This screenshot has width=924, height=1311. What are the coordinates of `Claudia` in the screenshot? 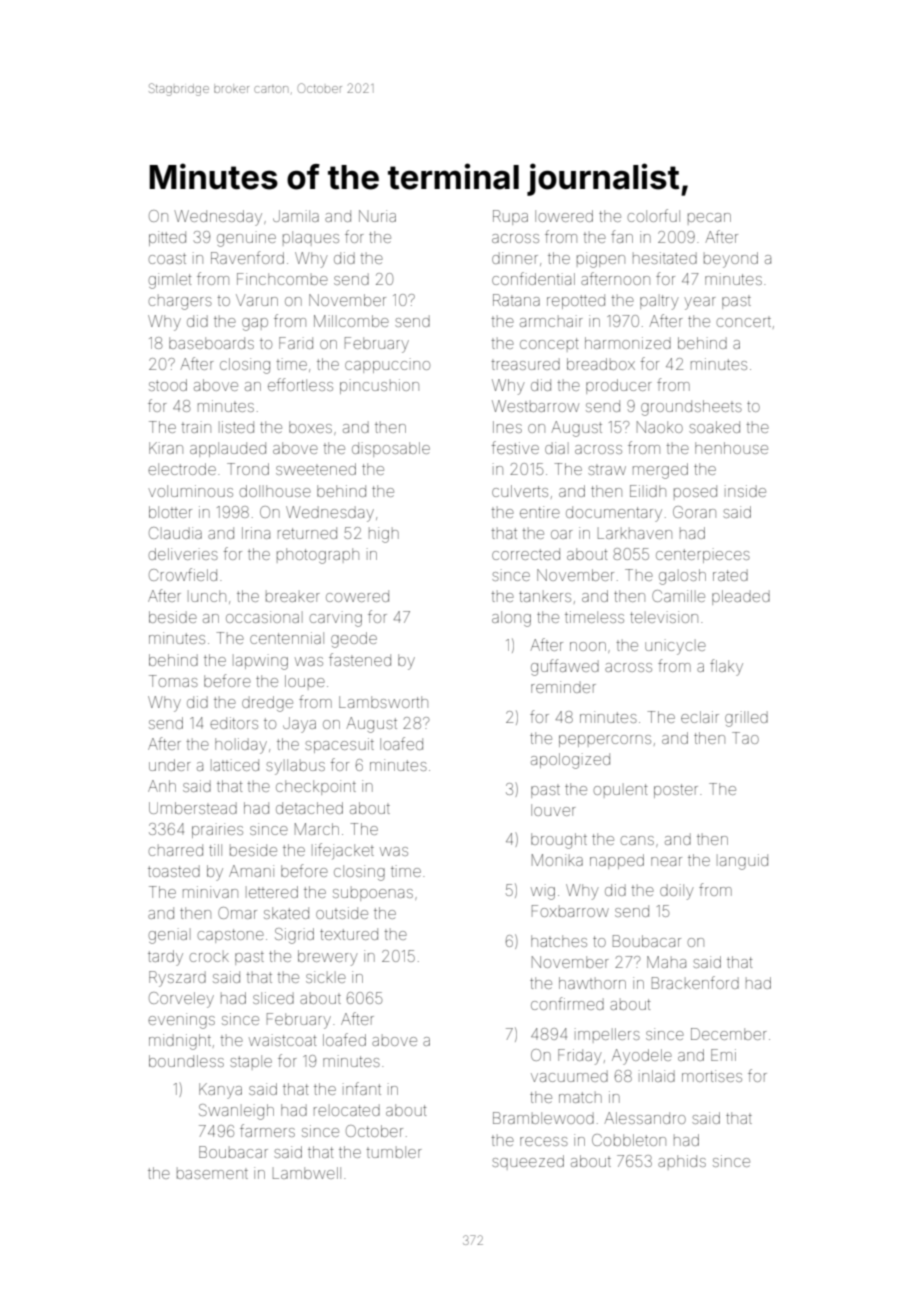 It's located at (175, 533).
